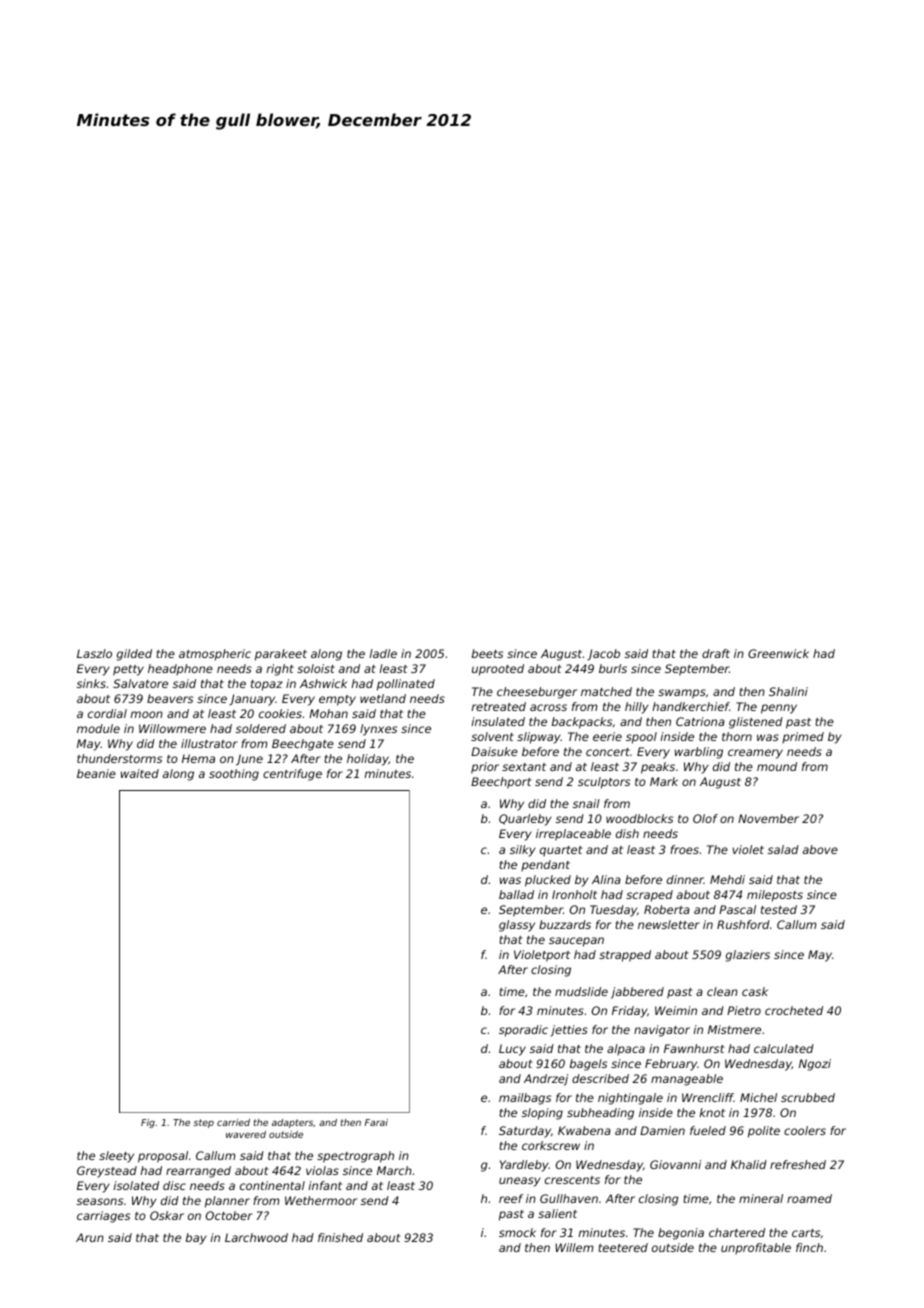 The width and height of the page is (924, 1308). What do you see at coordinates (292, 775) in the page?
I see `centrifuge` at bounding box center [292, 775].
